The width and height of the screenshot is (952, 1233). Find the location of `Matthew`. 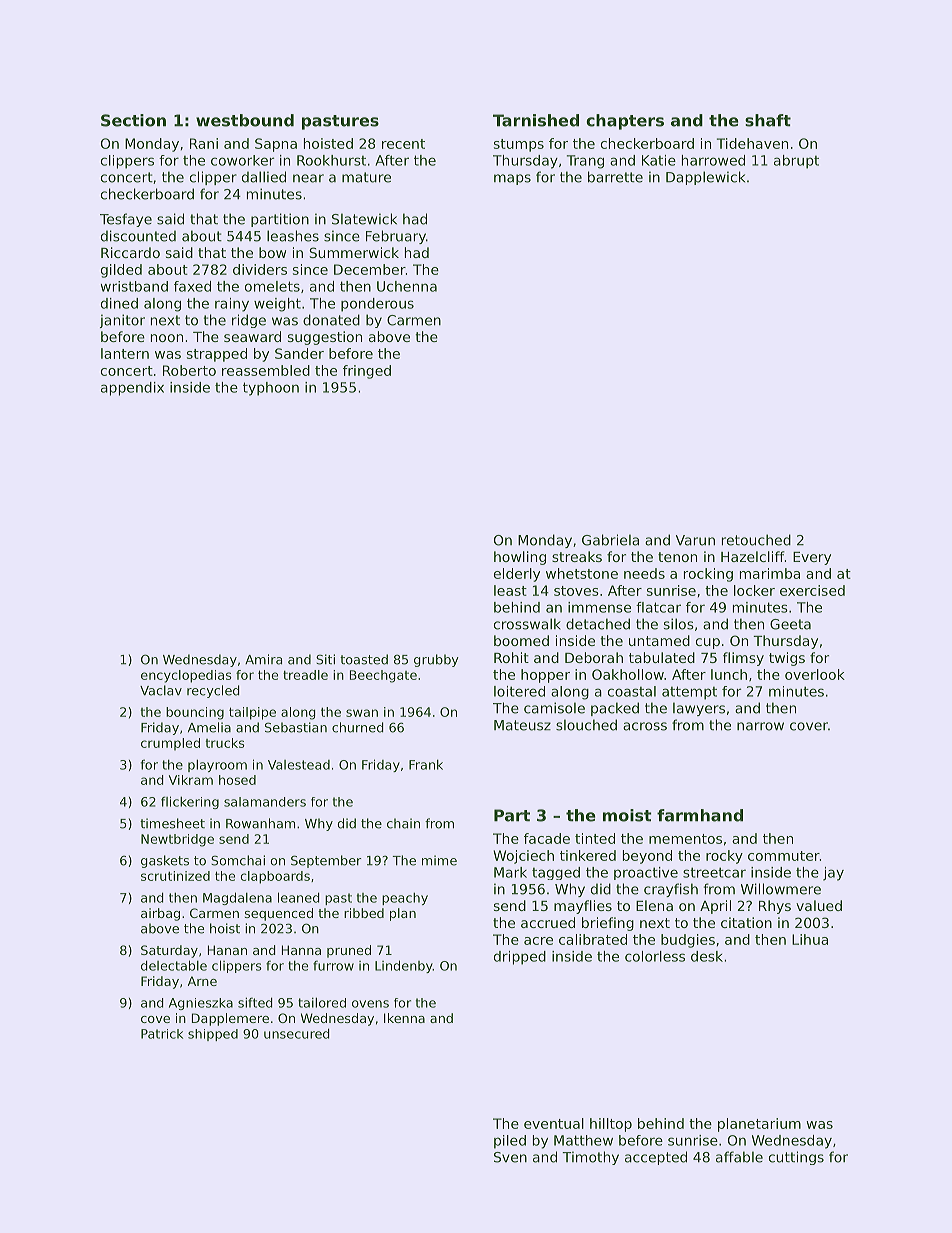

Matthew is located at coordinates (583, 1140).
